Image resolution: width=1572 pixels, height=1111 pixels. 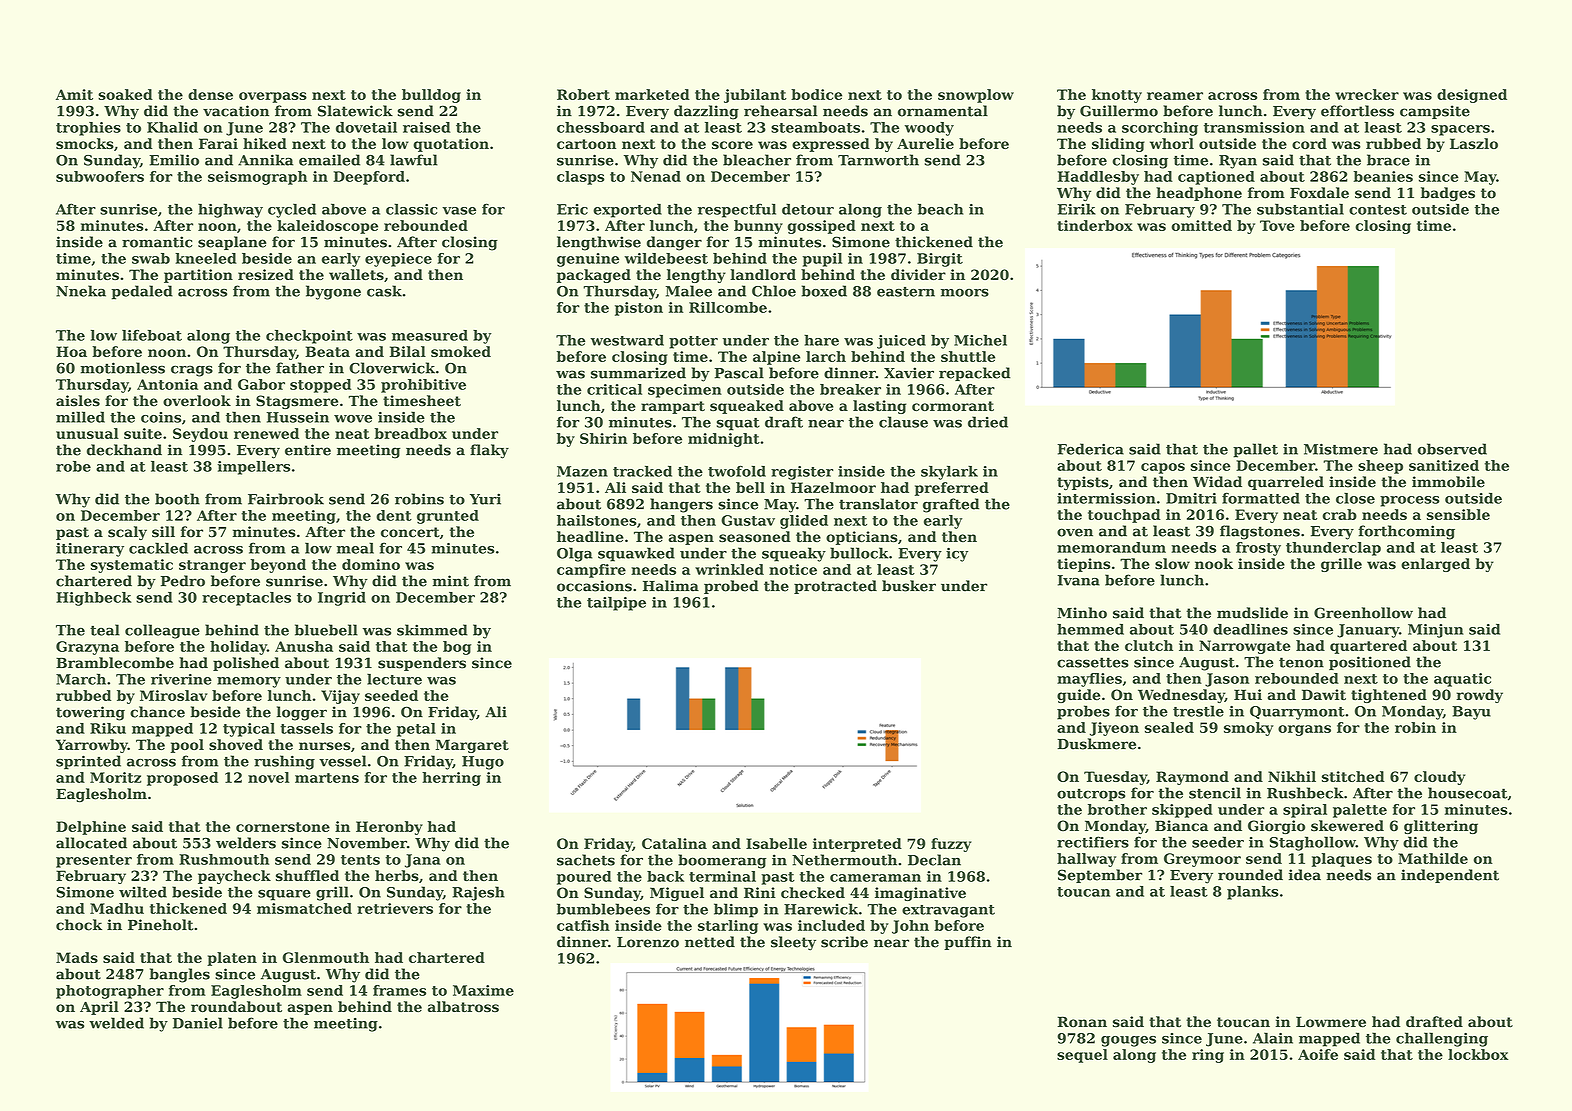 I want to click on Glenmouth, so click(x=325, y=957).
